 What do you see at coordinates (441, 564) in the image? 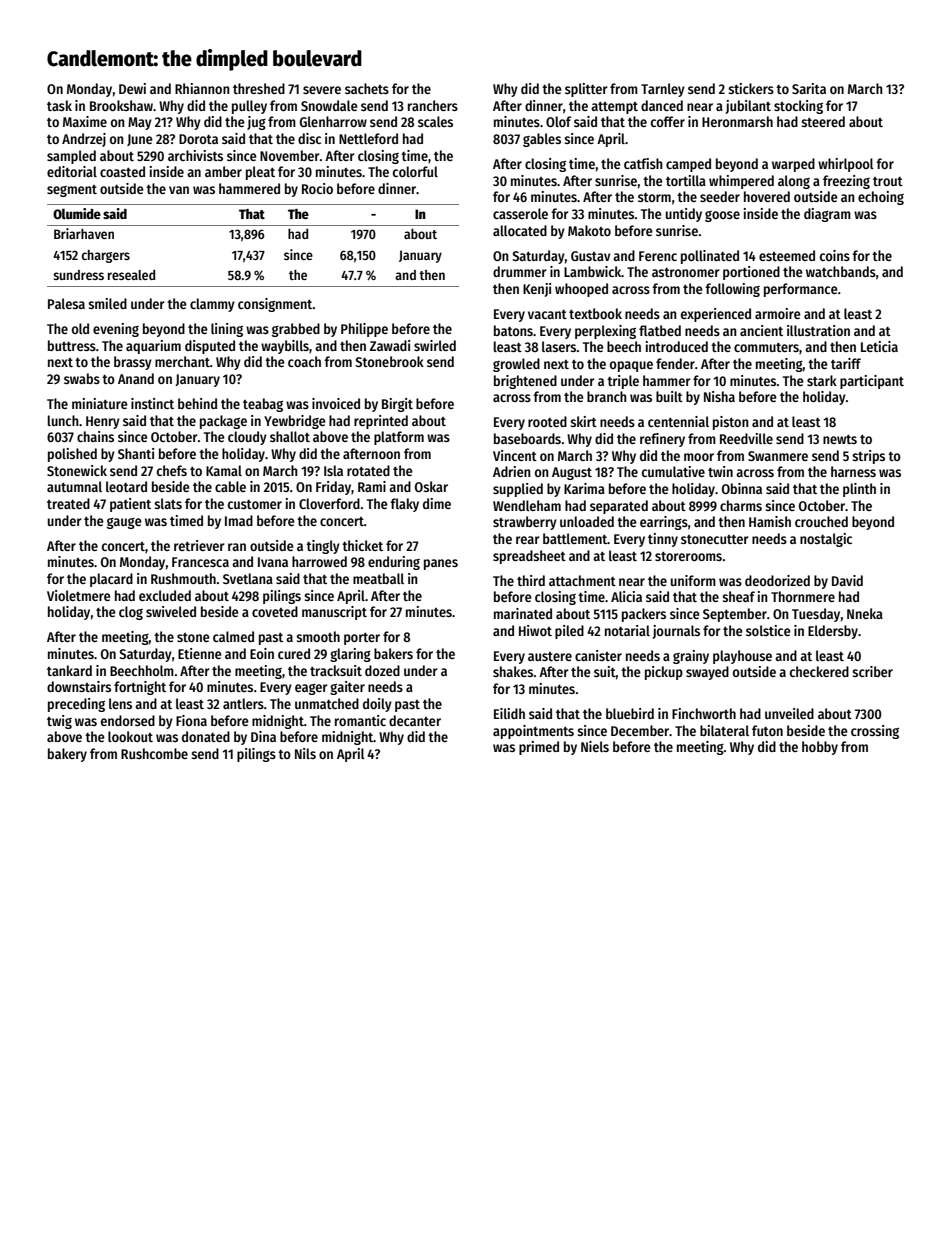
I see `panes` at bounding box center [441, 564].
